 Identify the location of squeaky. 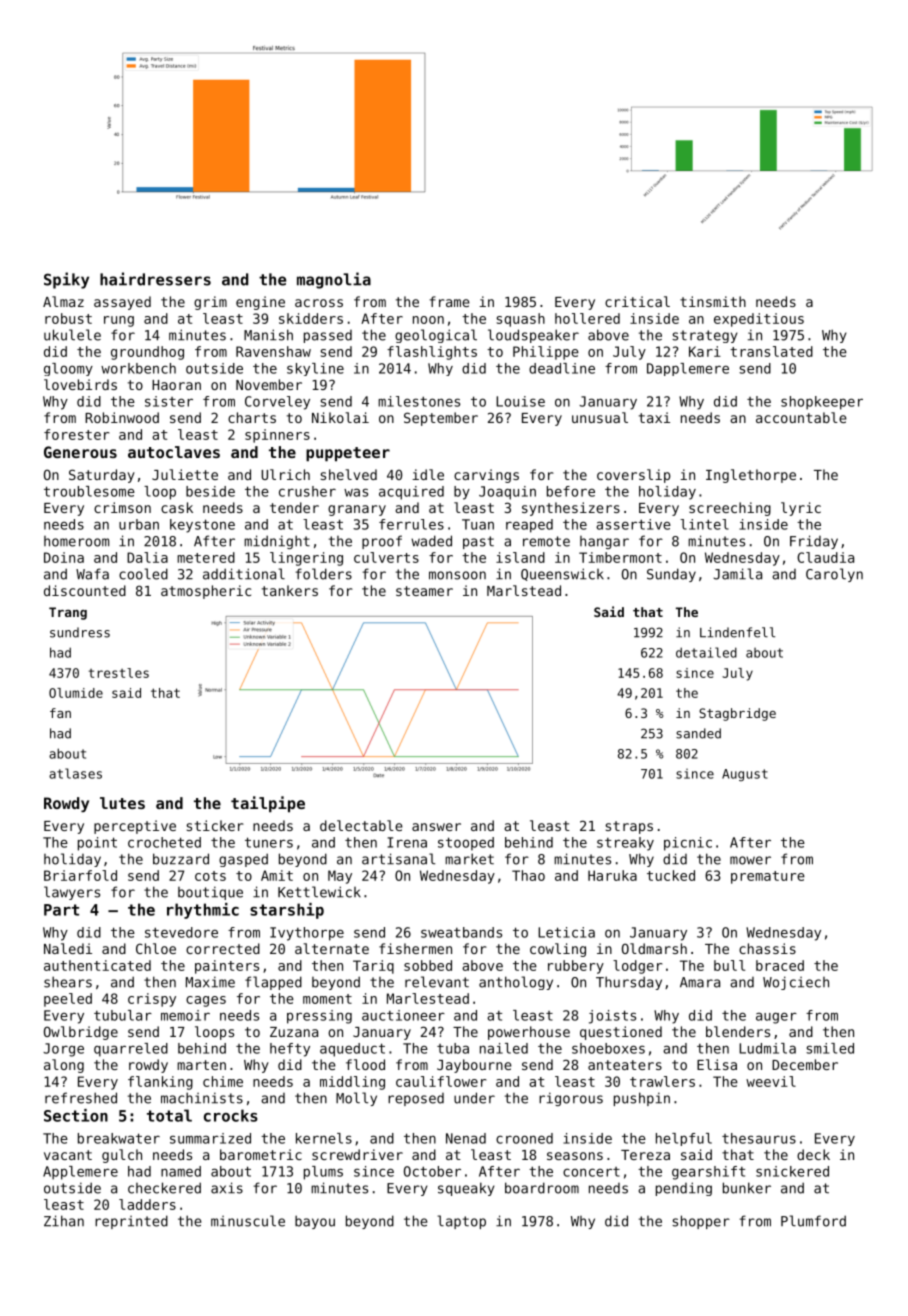
(466, 1189).
